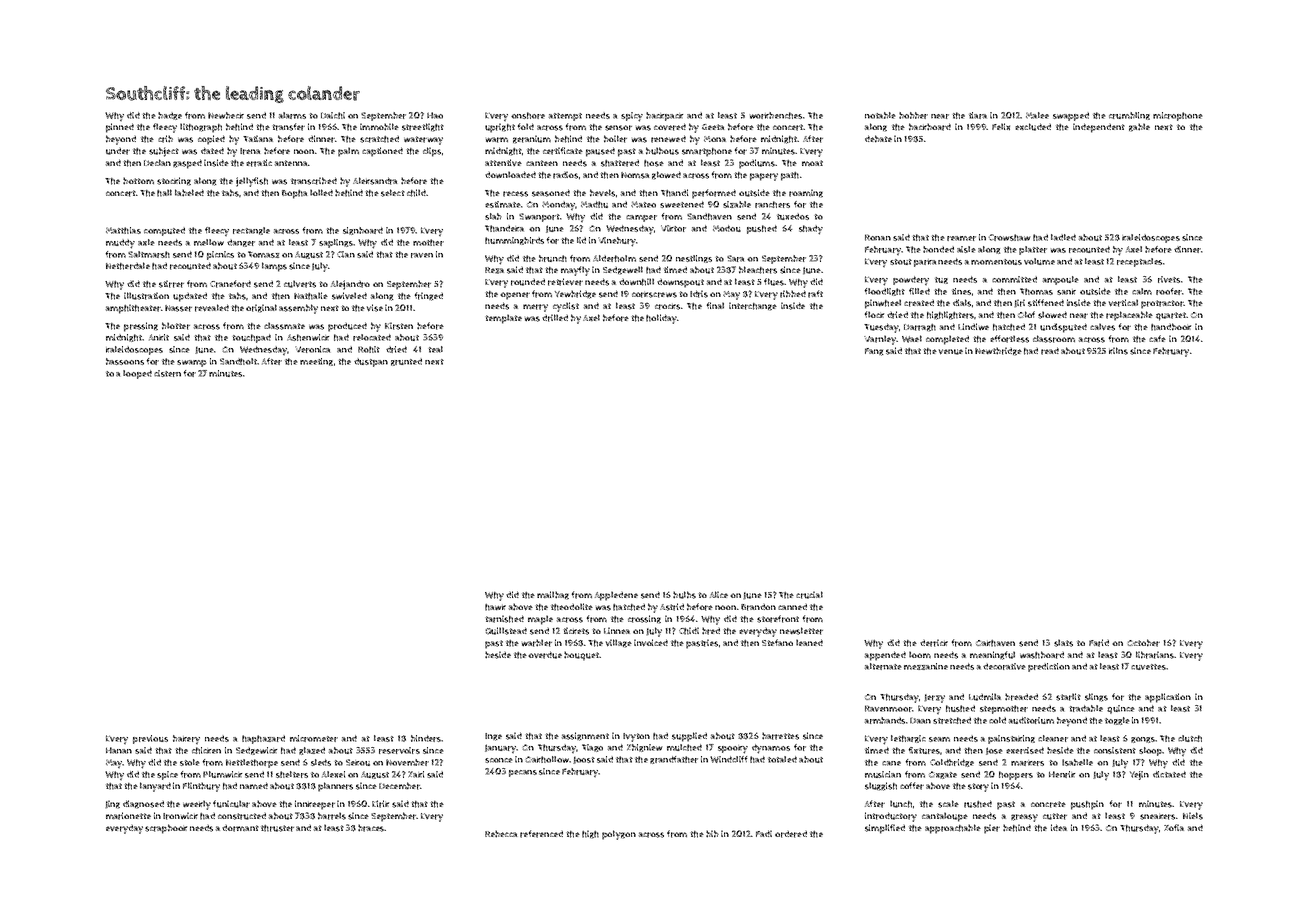  Describe the element at coordinates (1001, 127) in the screenshot. I see `Felix` at that location.
